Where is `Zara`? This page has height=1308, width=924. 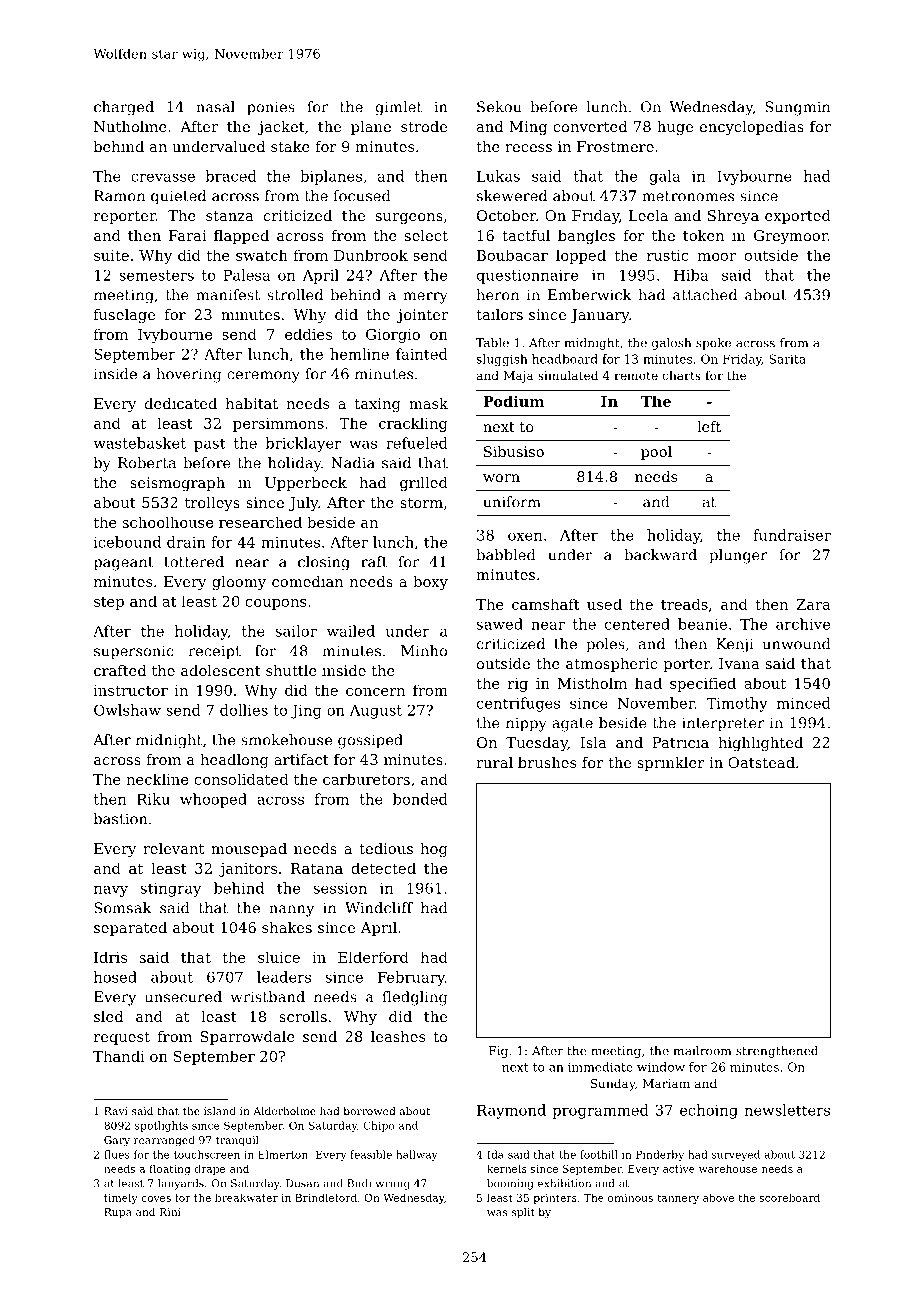
Zara is located at coordinates (814, 604).
